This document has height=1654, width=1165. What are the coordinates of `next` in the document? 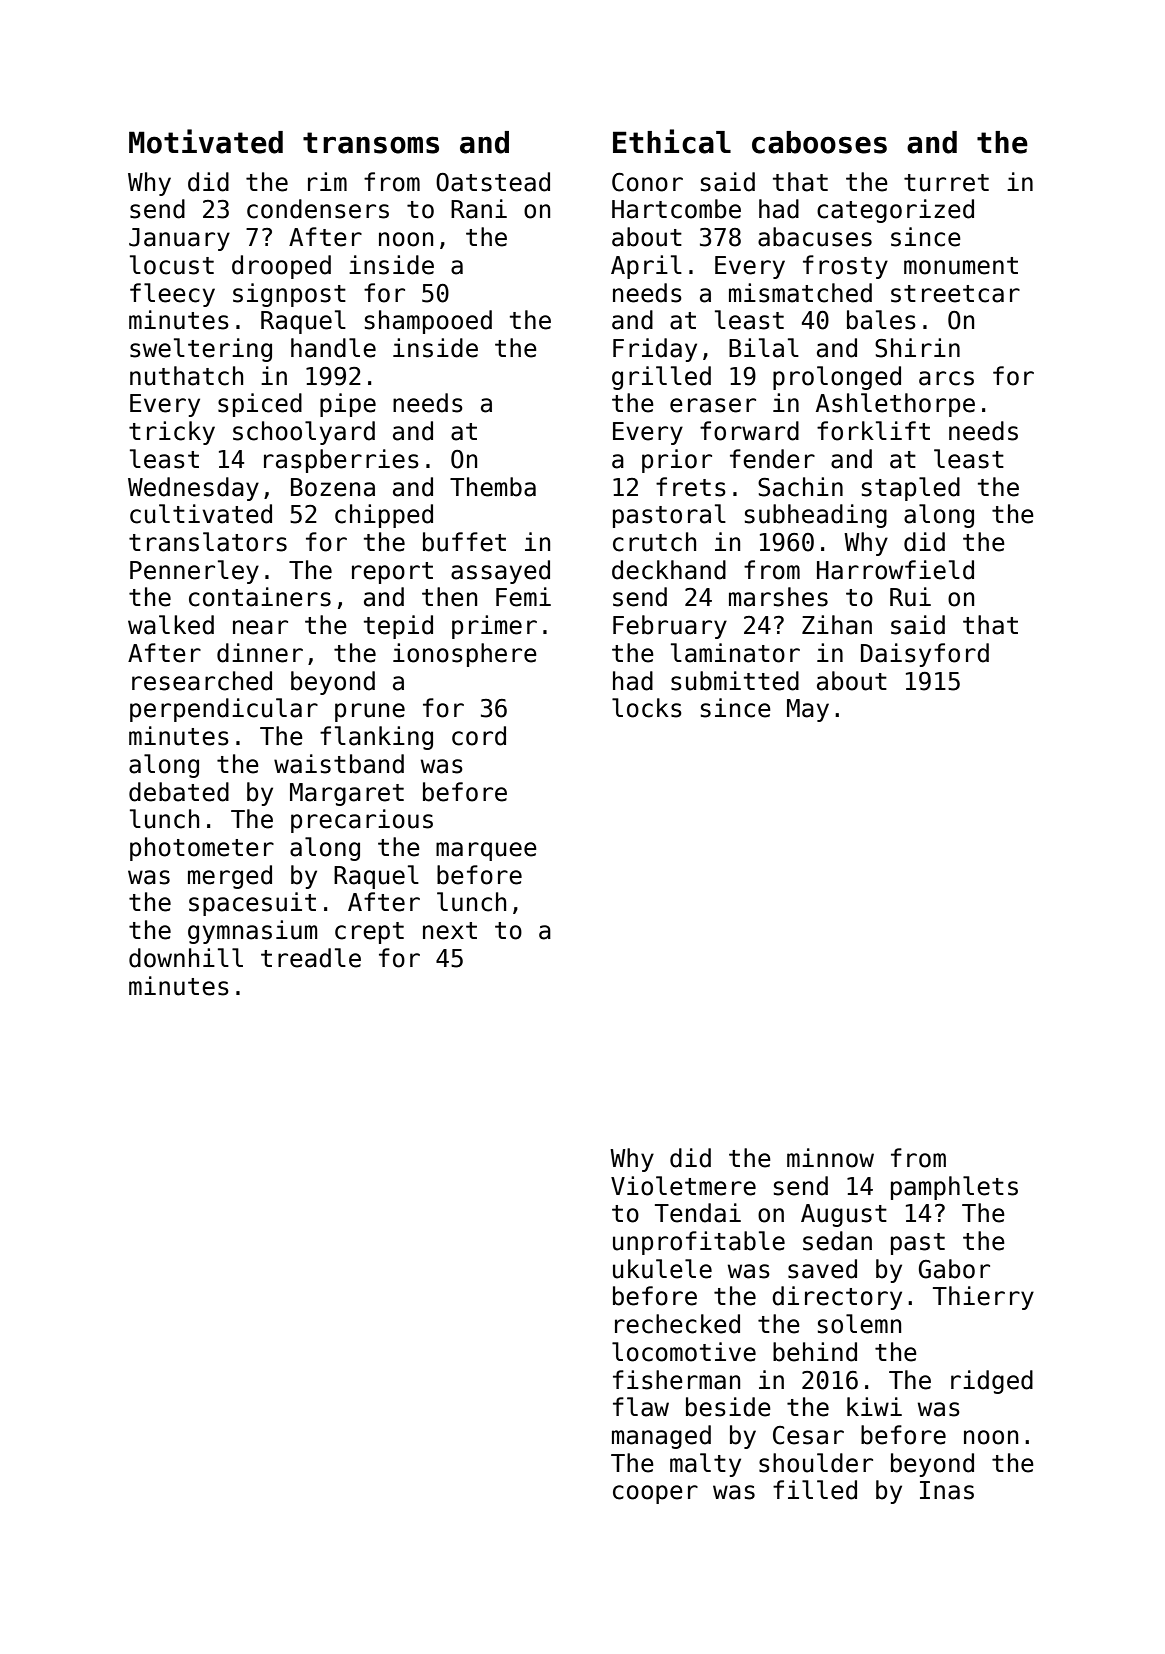 It's located at (450, 931).
